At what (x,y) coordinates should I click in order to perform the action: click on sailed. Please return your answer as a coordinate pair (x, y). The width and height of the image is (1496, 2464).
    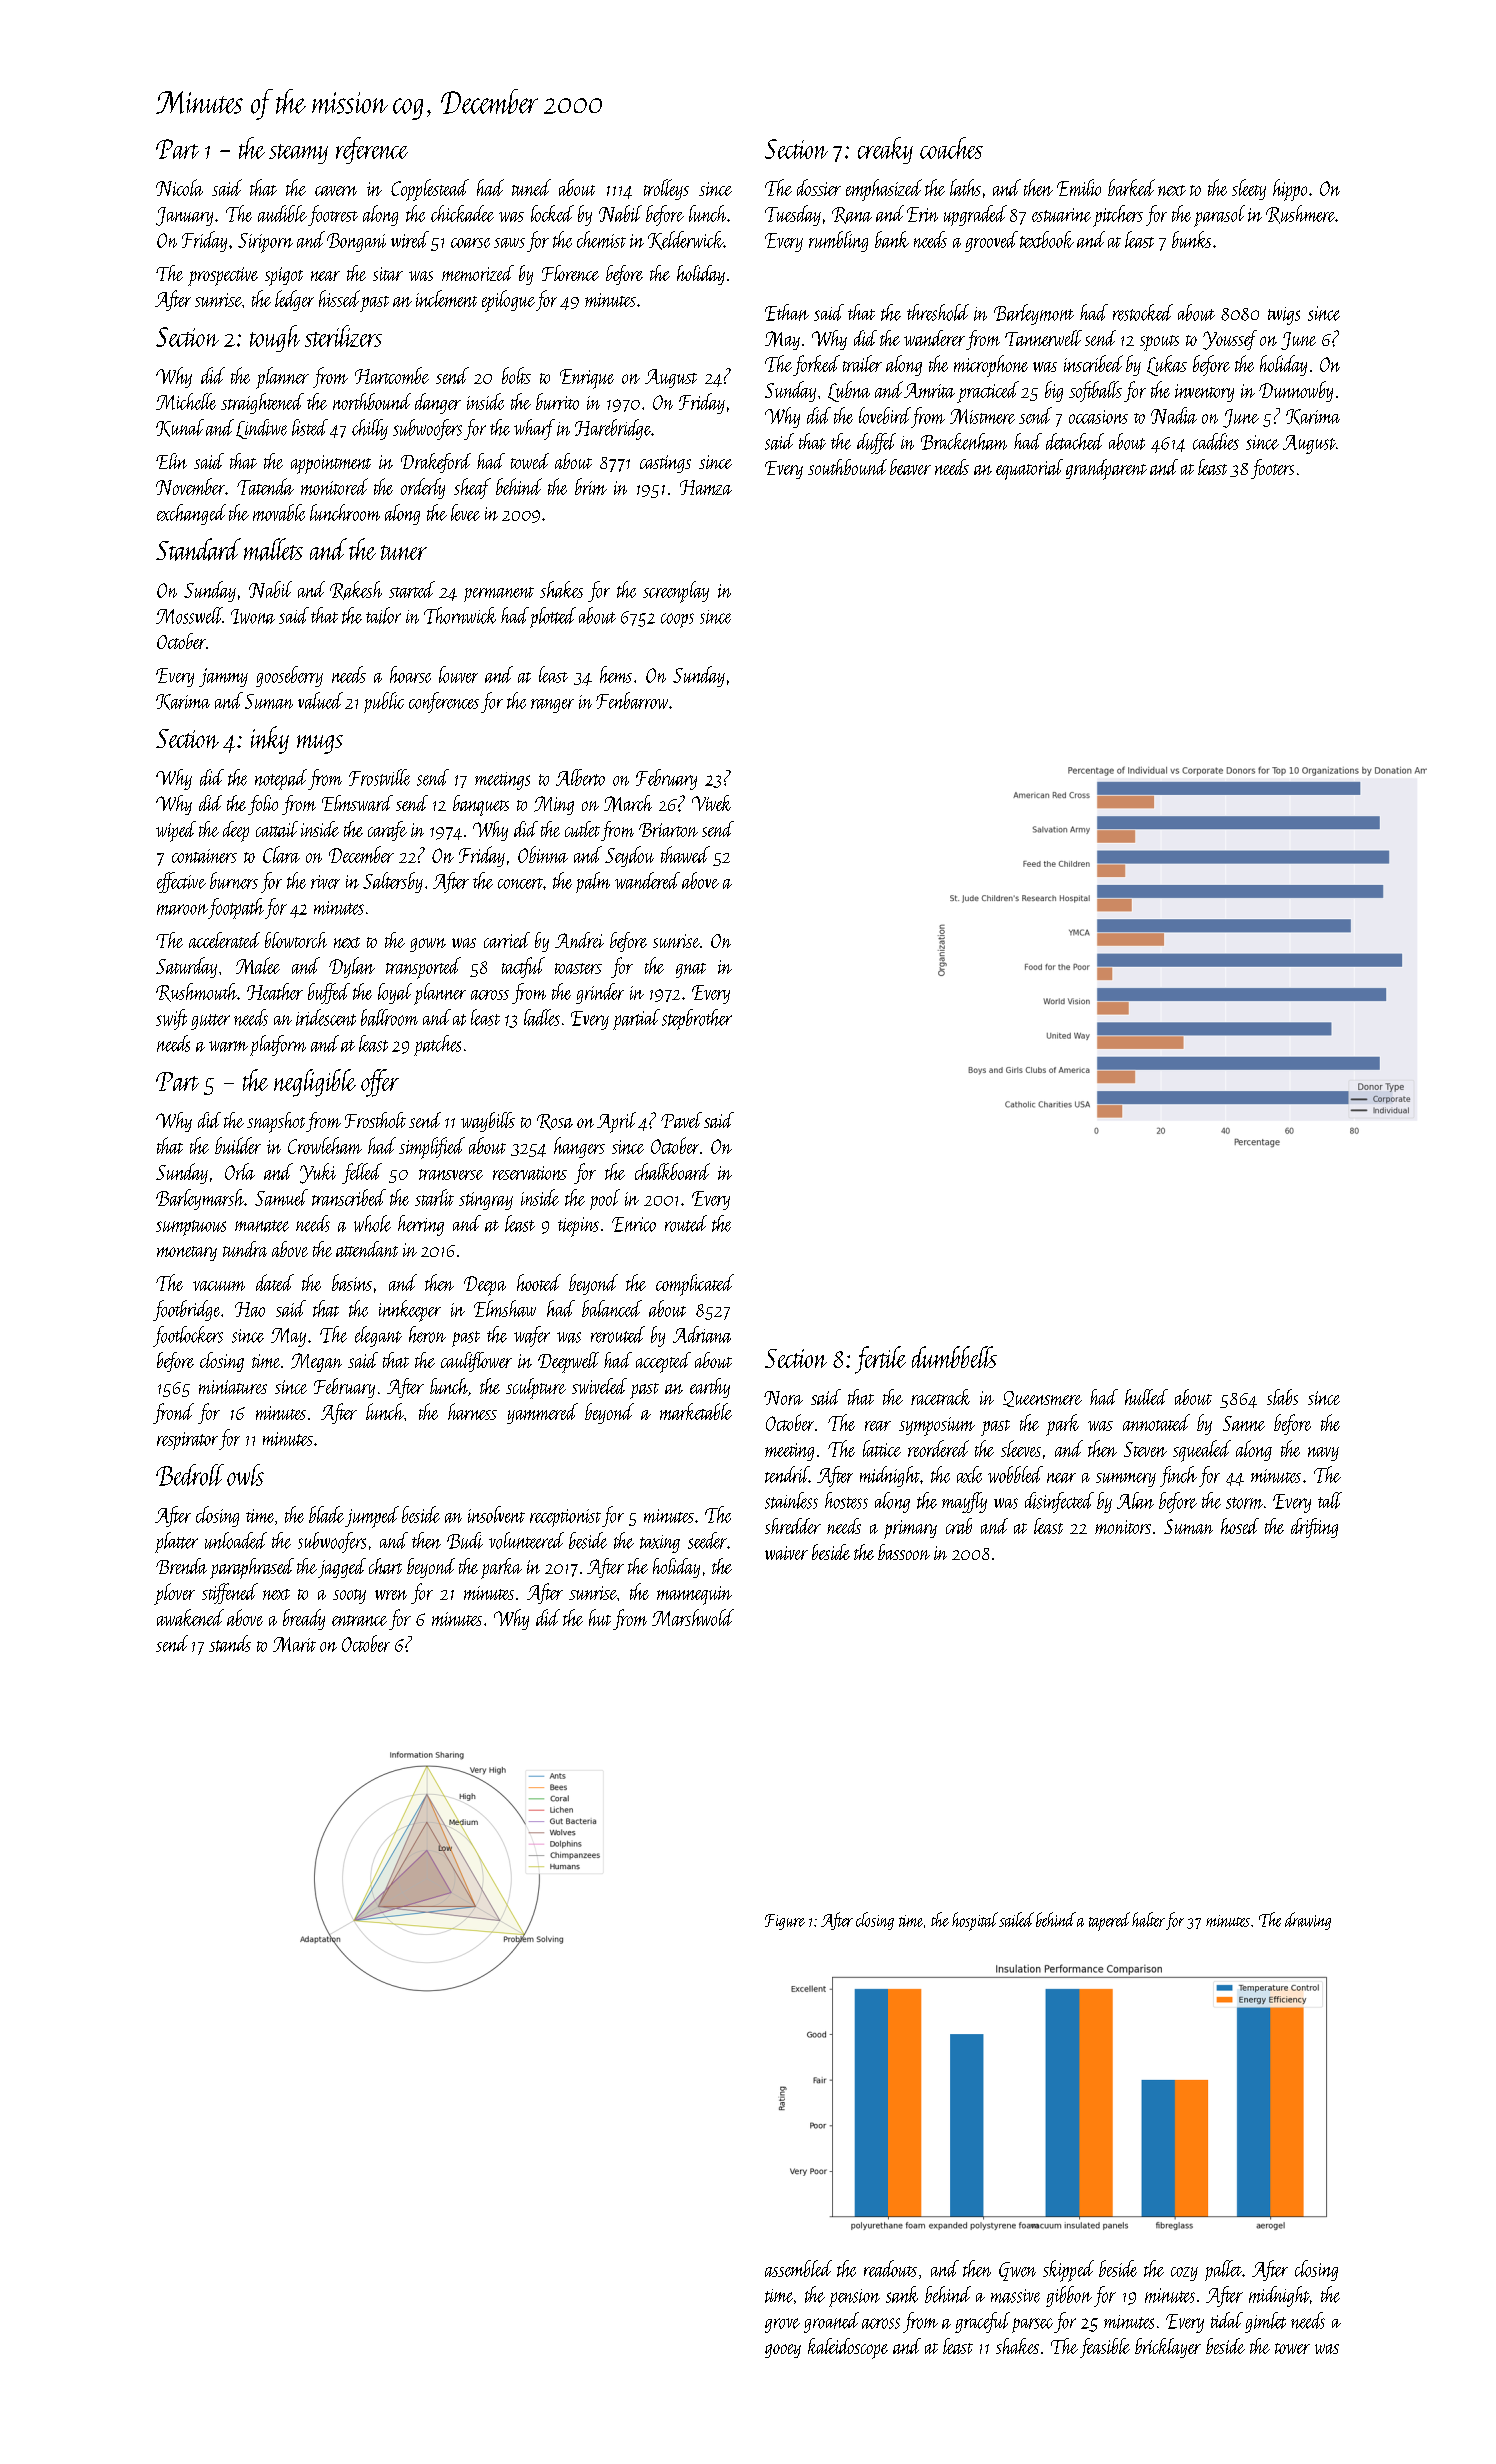
    Looking at the image, I should click on (1016, 1919).
